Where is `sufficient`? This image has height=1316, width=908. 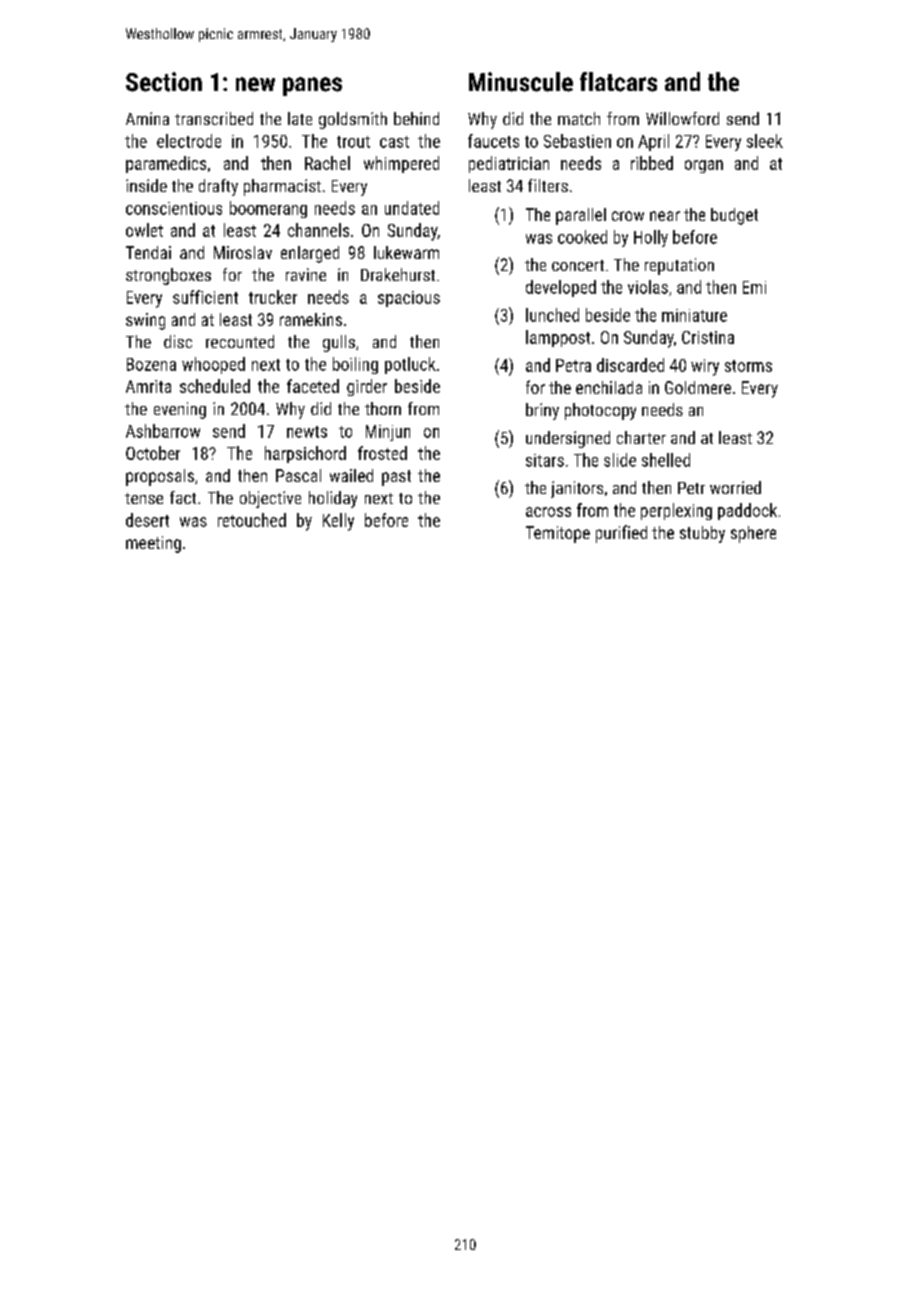 sufficient is located at coordinates (205, 297).
